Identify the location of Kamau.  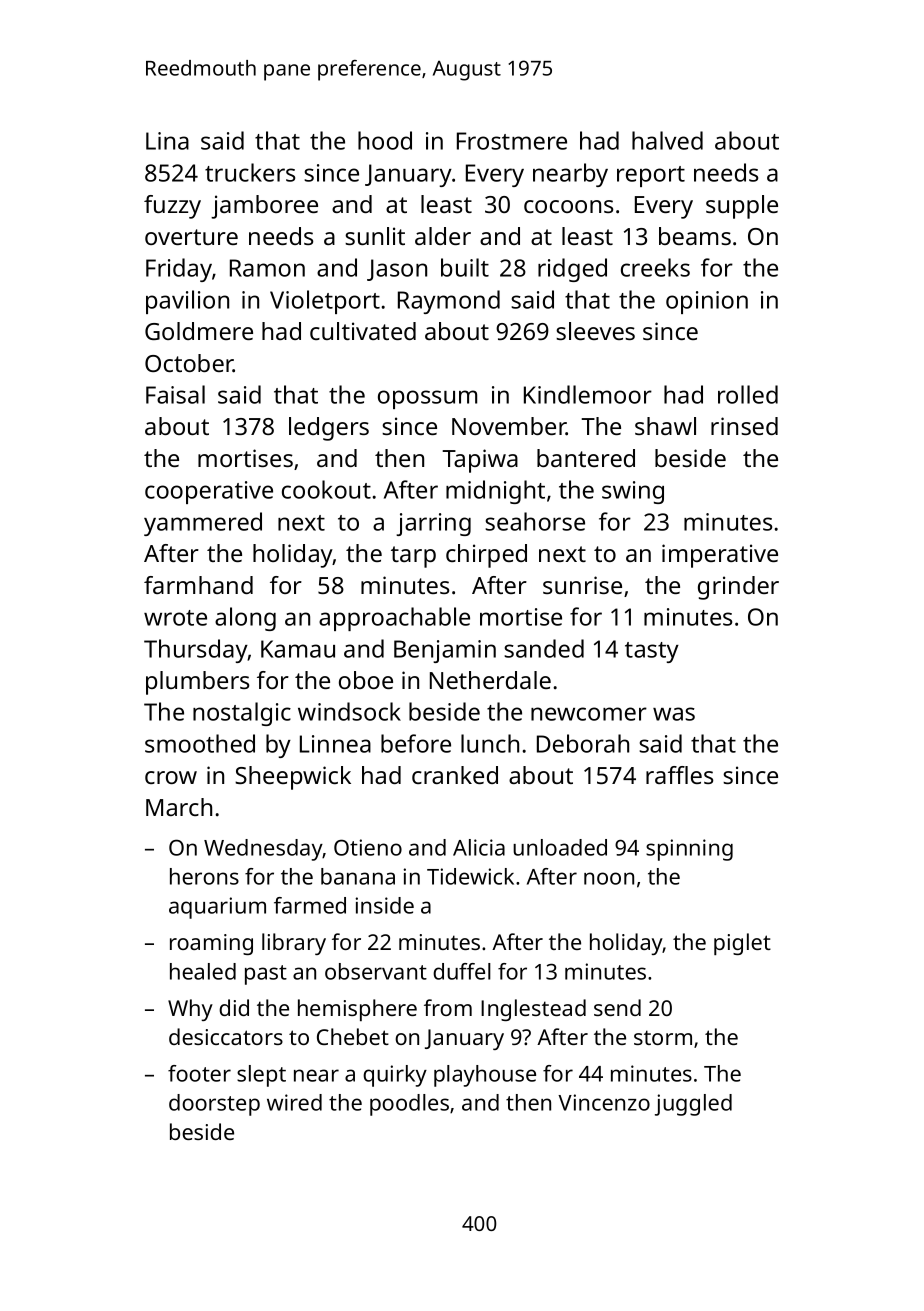
(298, 649).
